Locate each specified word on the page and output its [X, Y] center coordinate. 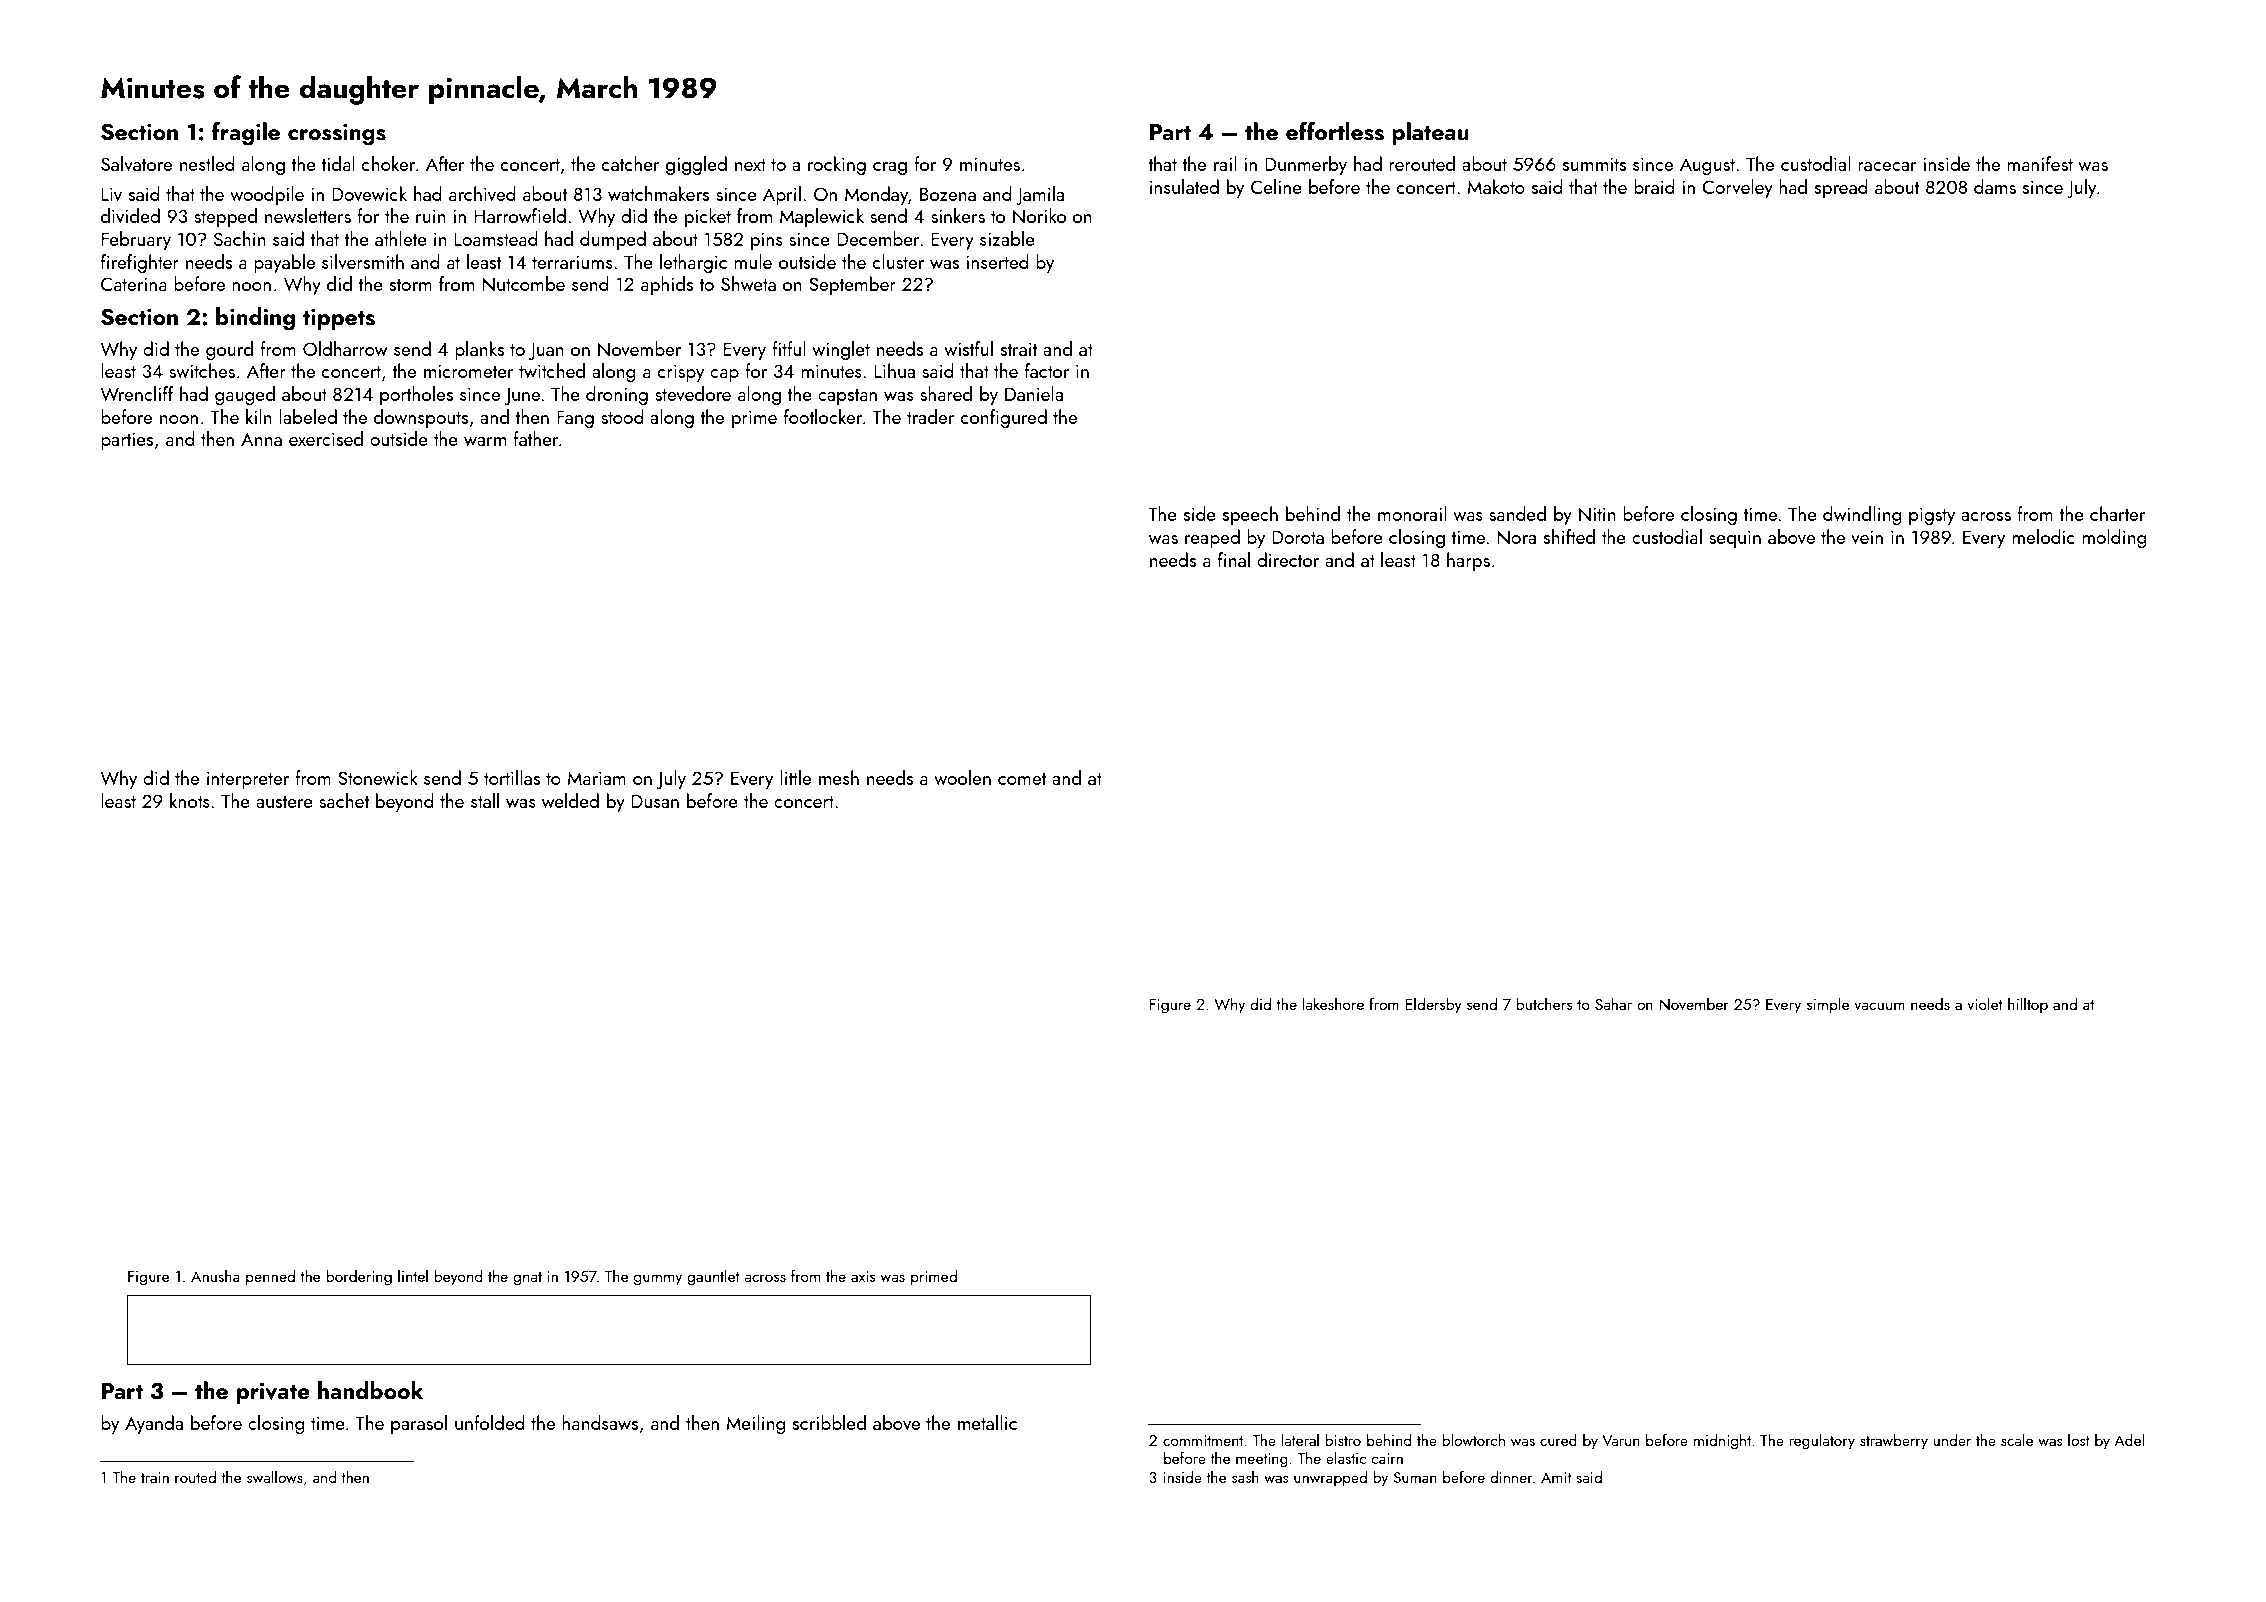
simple [1828, 1005]
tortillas [512, 777]
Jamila [1040, 195]
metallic [987, 1422]
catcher [630, 163]
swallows [275, 1477]
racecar [1887, 166]
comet [1022, 779]
